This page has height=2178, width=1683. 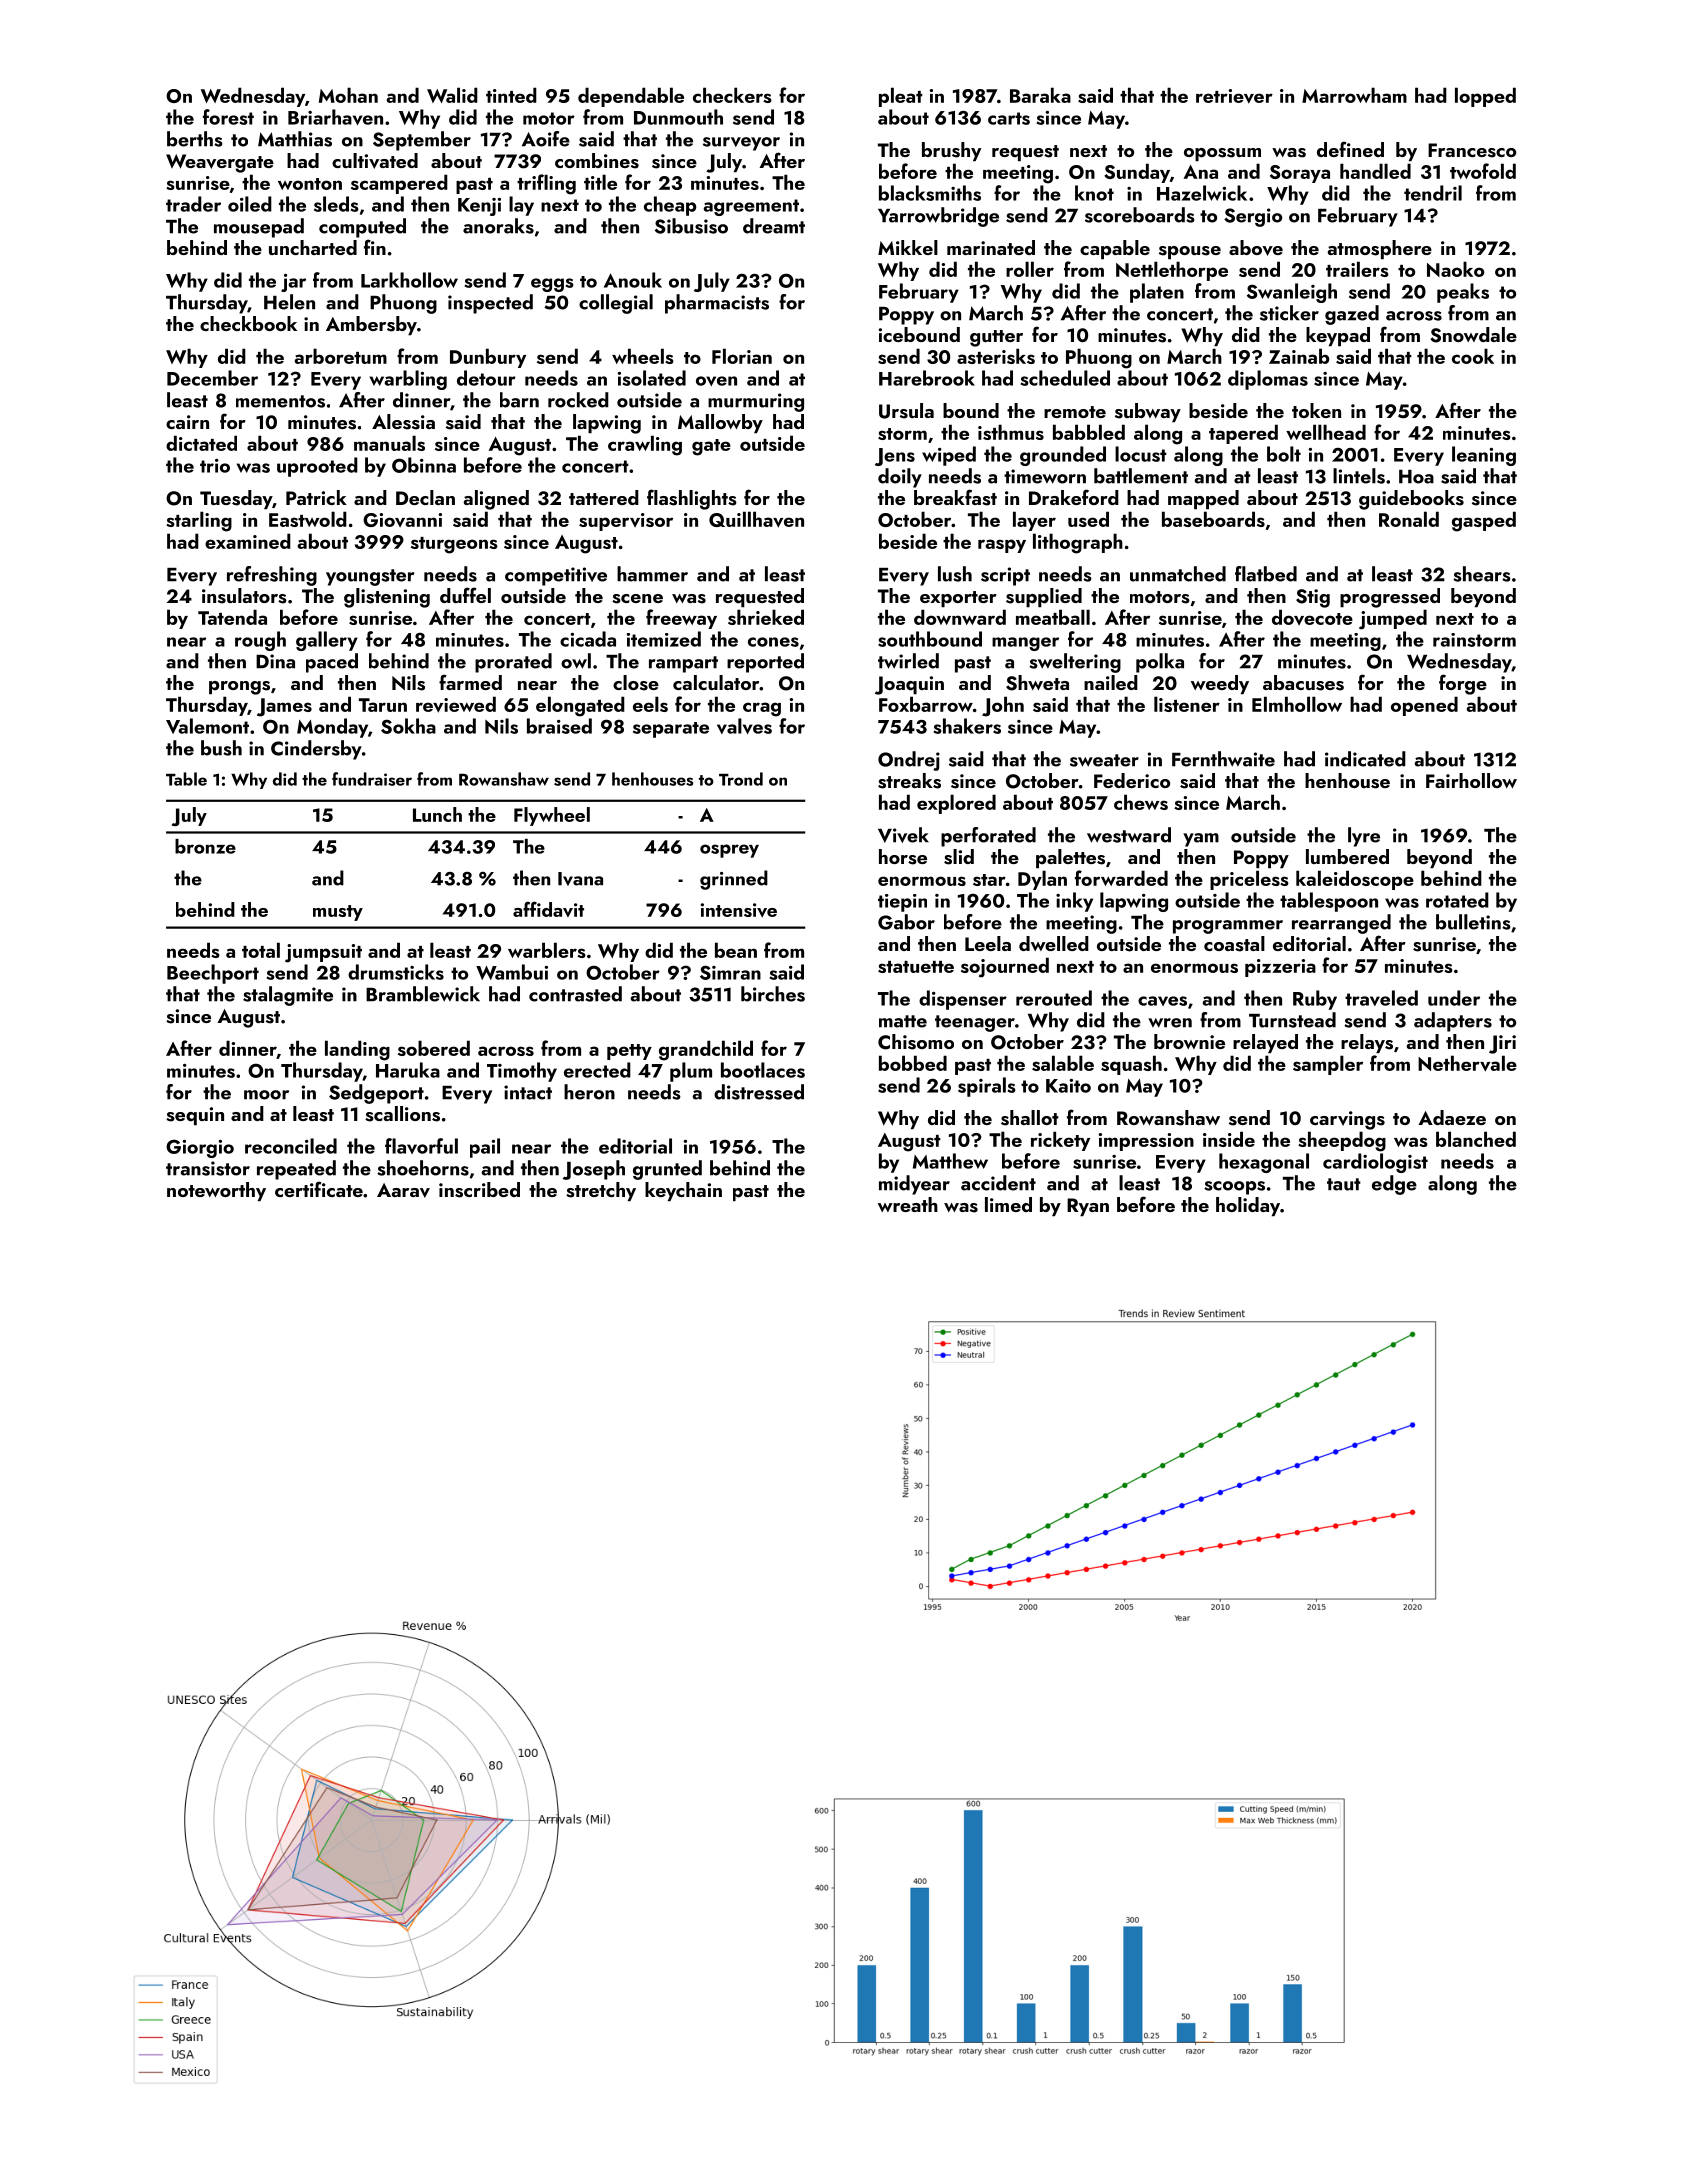 I want to click on prongs, so click(x=239, y=688).
